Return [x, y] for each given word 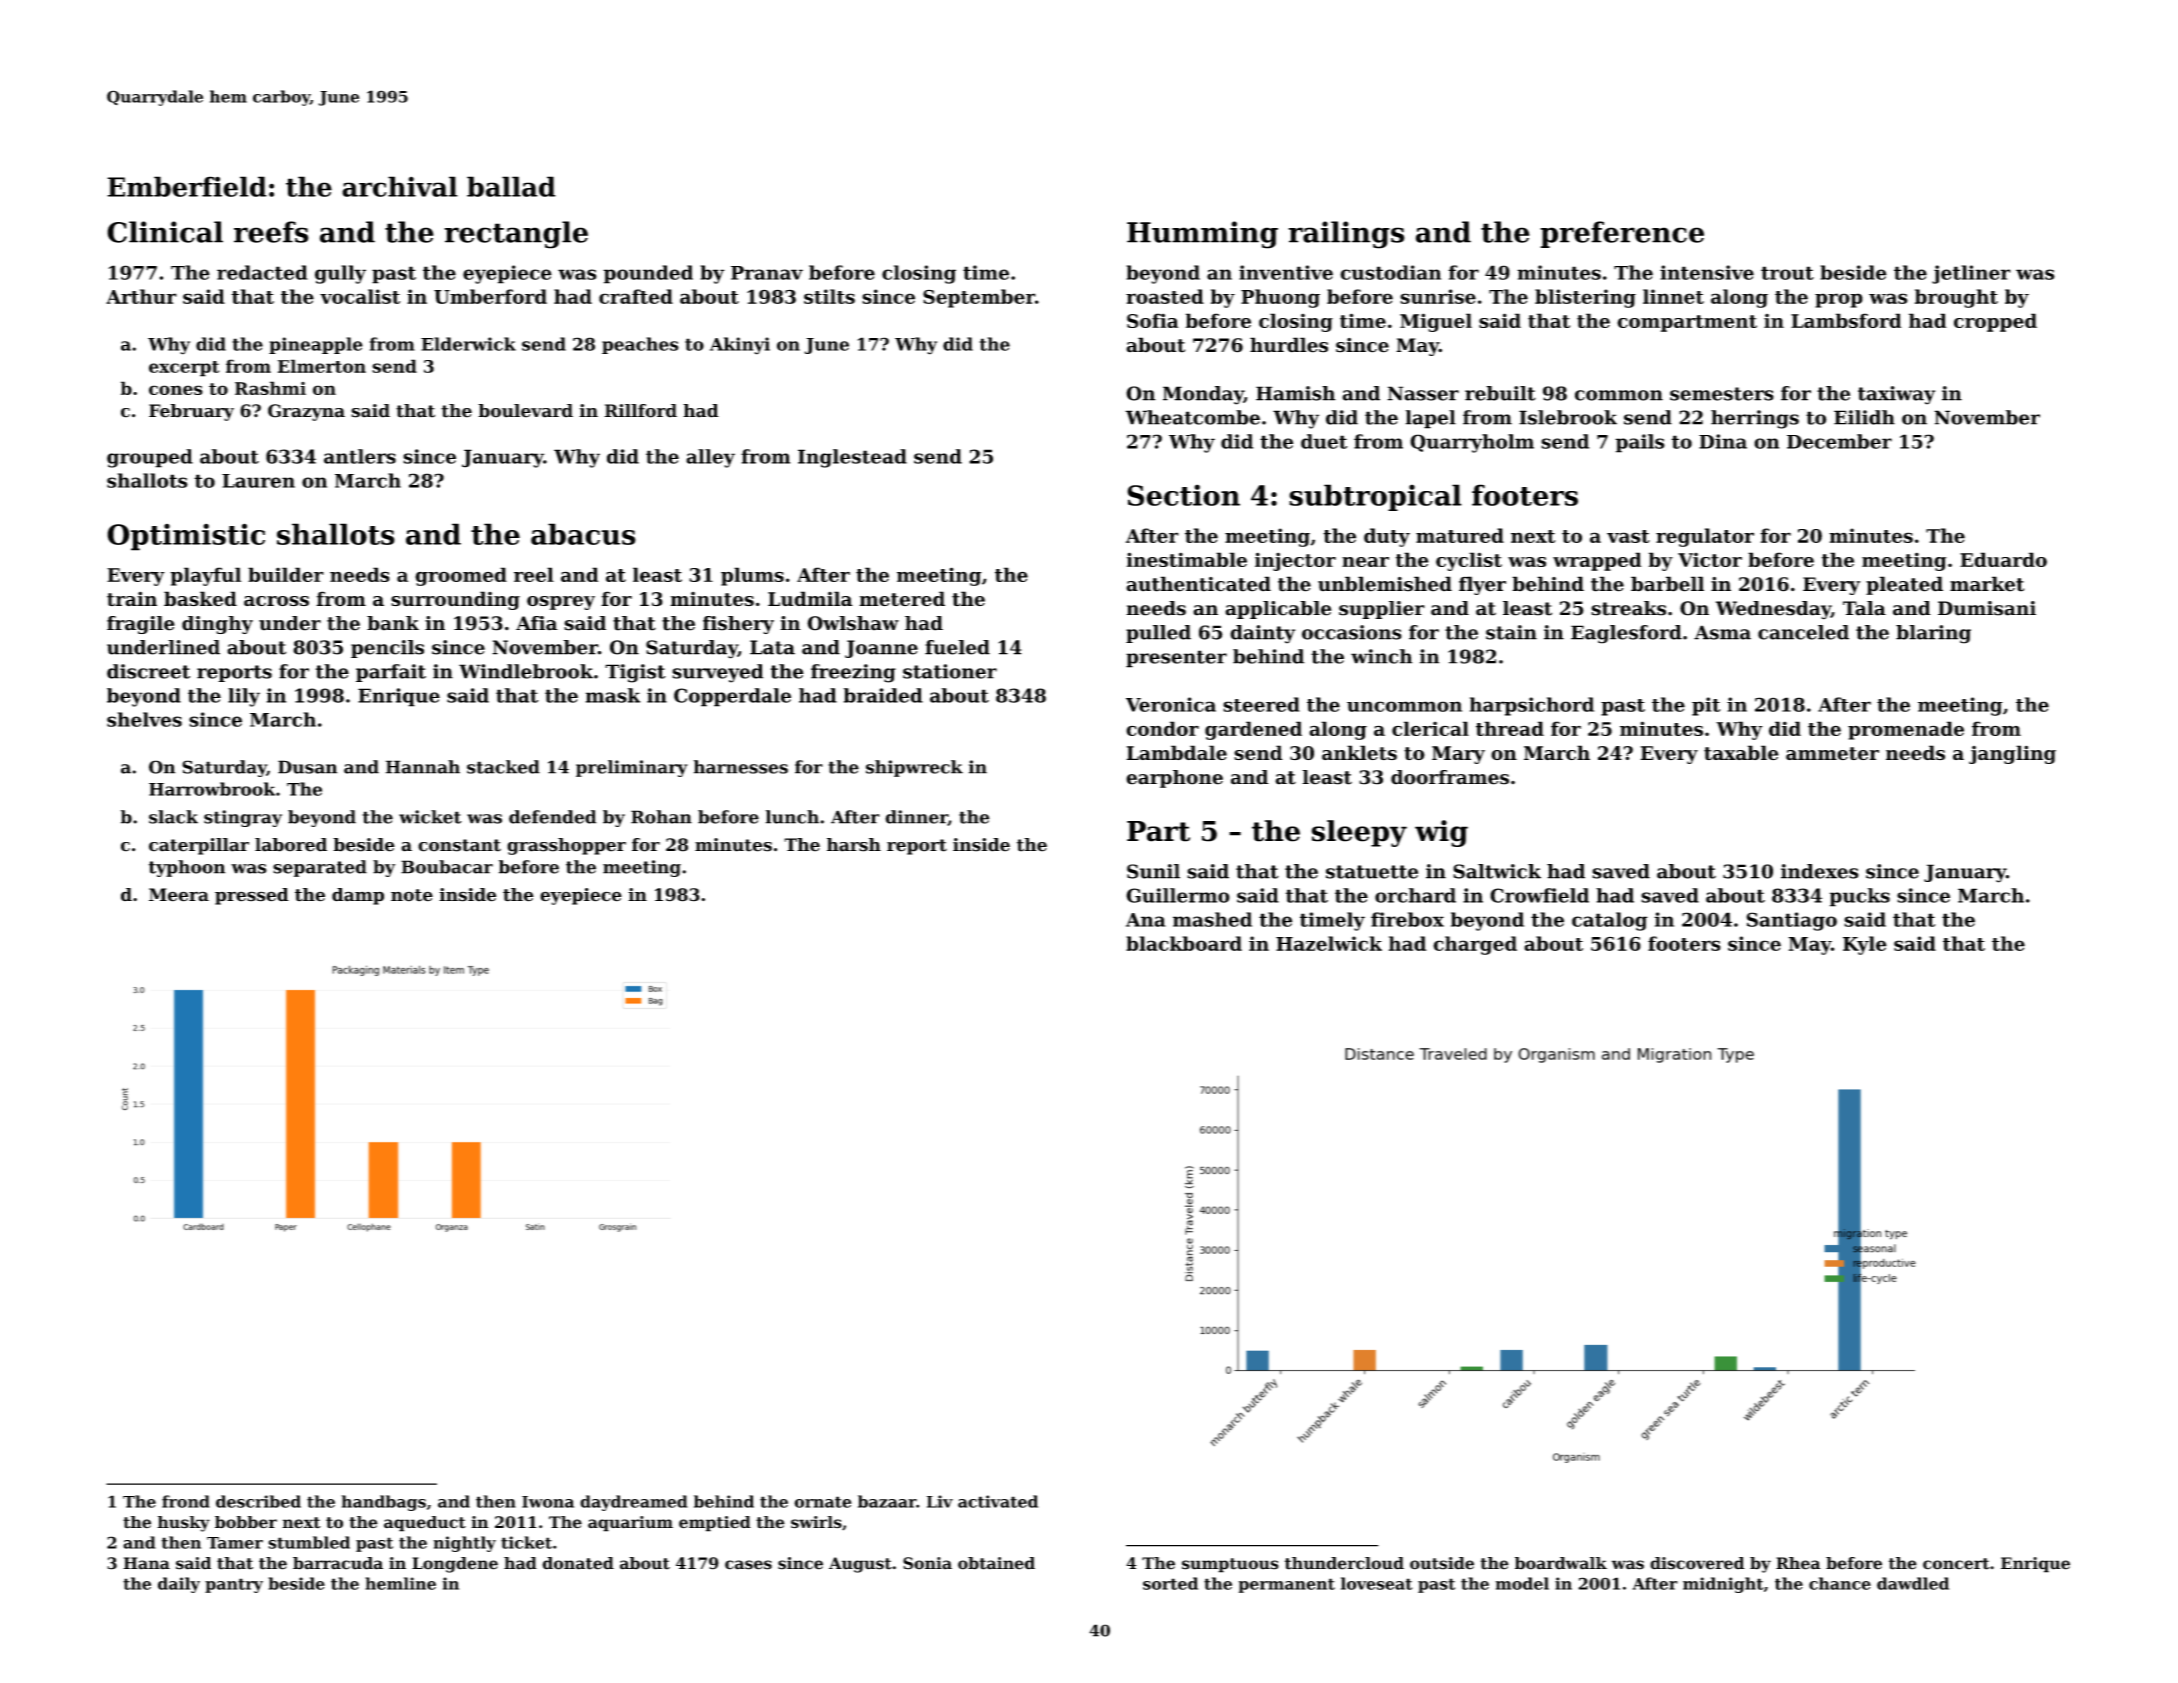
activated [998, 1501]
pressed [252, 896]
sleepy [1359, 833]
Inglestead [852, 458]
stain [1511, 632]
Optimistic [186, 537]
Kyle [1865, 945]
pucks [1860, 897]
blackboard [1184, 943]
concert [1956, 1564]
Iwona [548, 1502]
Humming [1202, 235]
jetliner [1971, 274]
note [412, 895]
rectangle [516, 235]
